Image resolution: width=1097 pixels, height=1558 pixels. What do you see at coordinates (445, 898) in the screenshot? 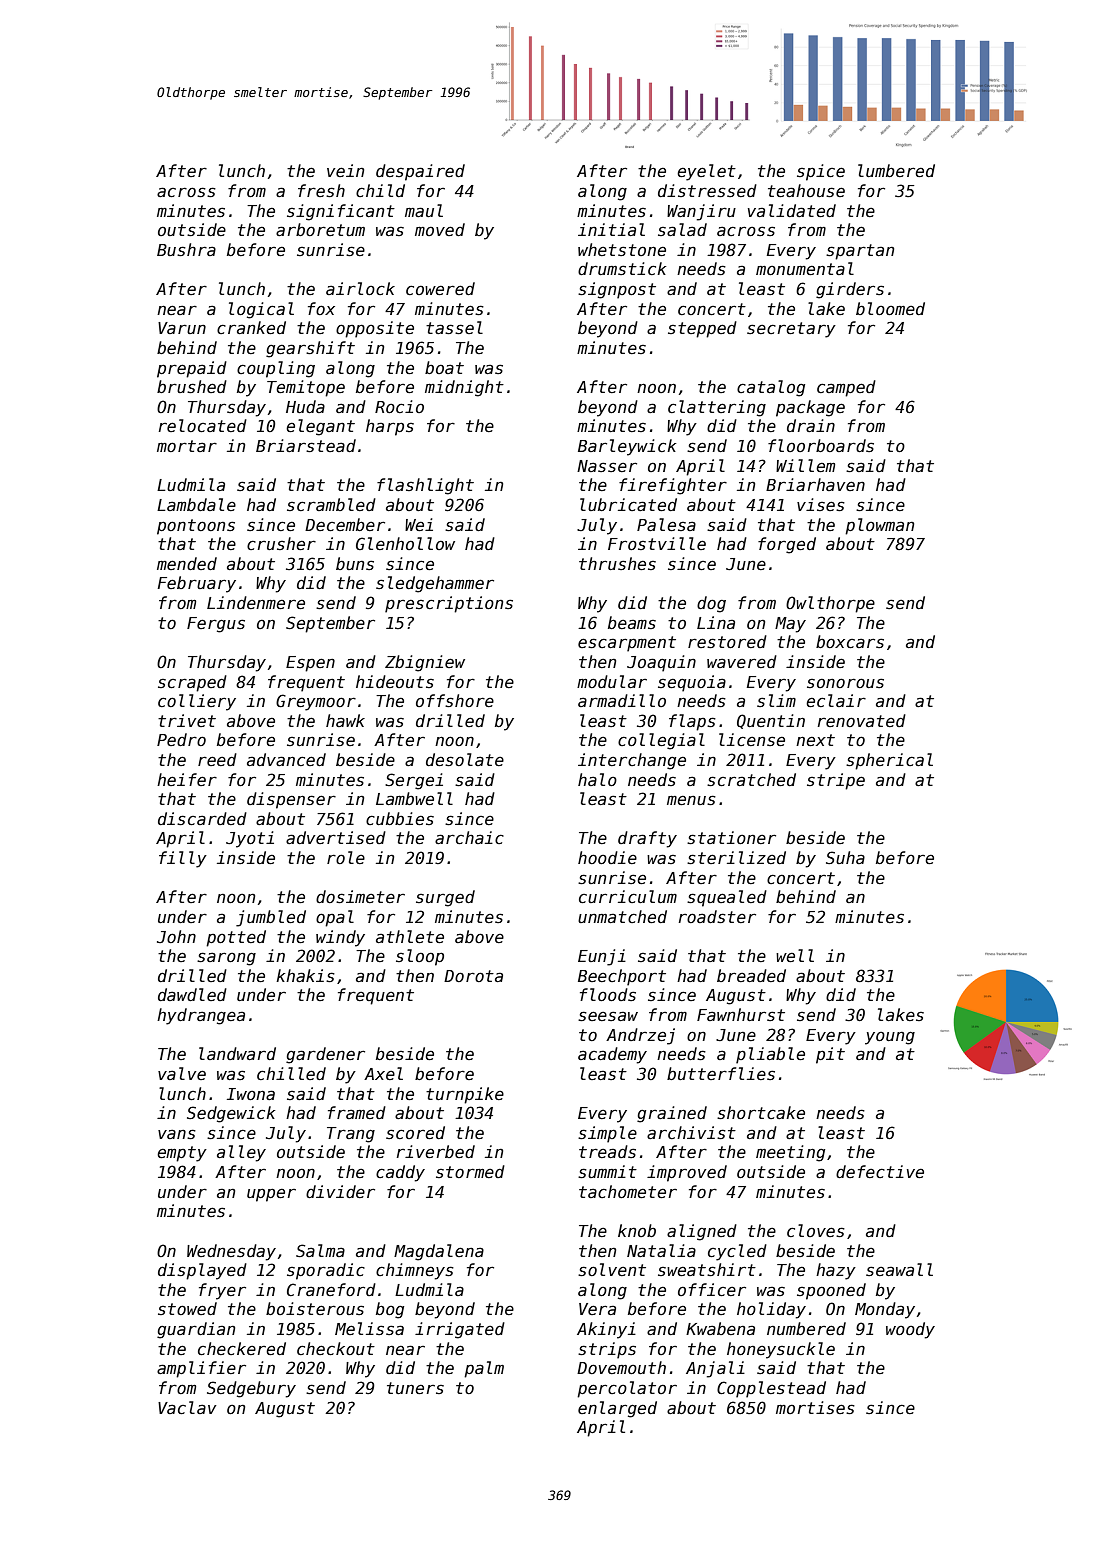
I see `surged` at bounding box center [445, 898].
